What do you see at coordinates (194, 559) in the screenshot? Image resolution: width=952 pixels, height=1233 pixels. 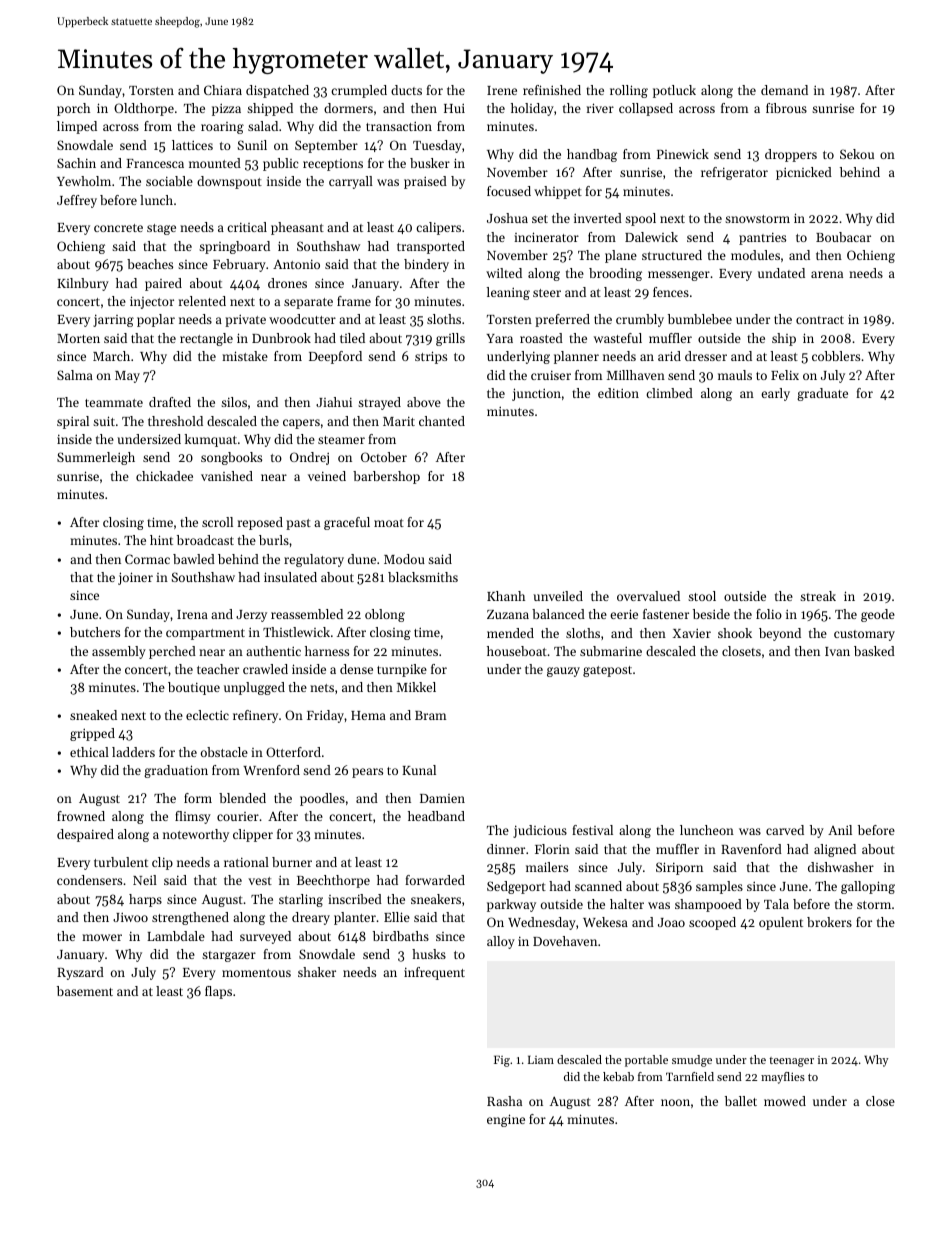 I see `bawled` at bounding box center [194, 559].
